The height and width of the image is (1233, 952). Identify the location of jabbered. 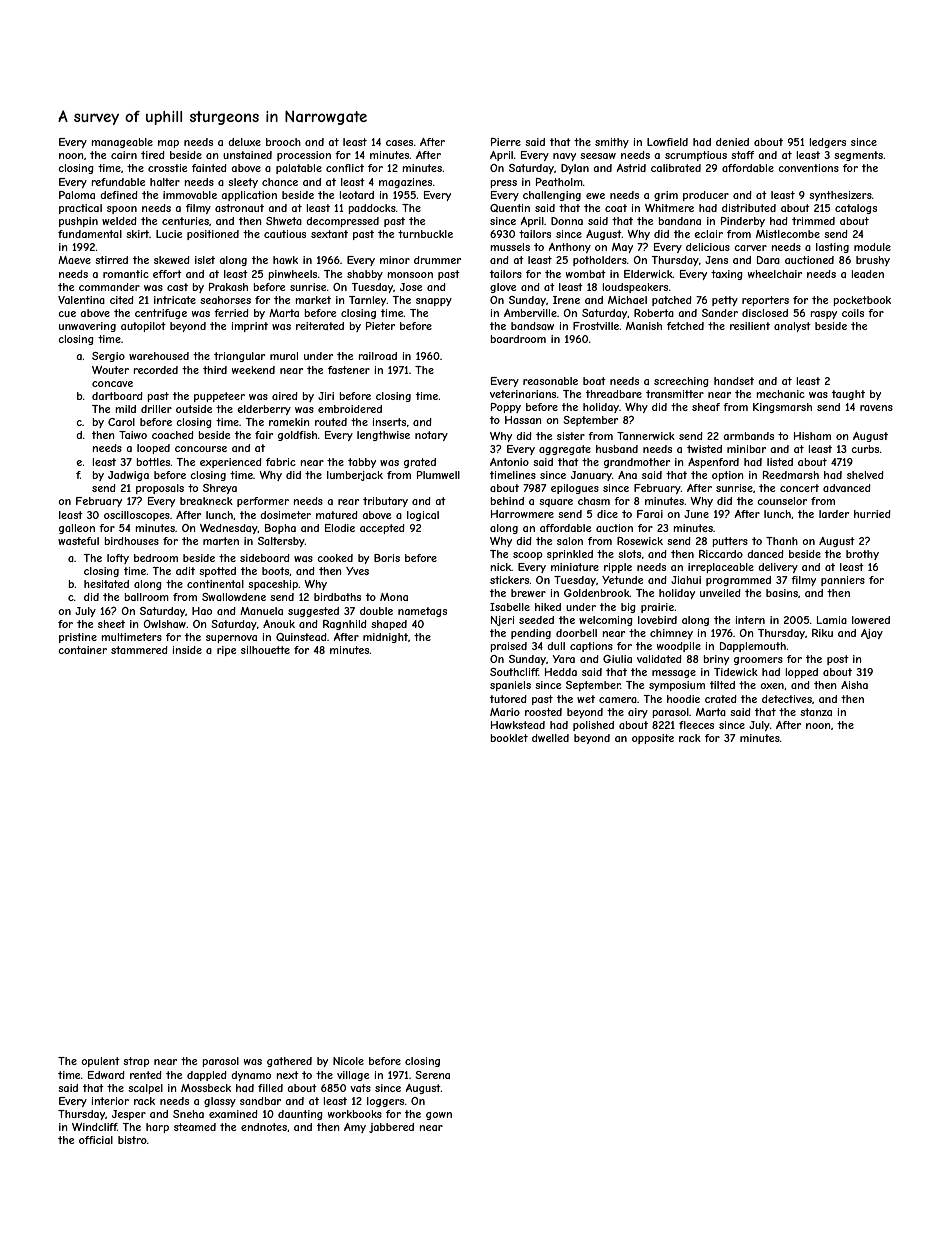
(391, 1128).
